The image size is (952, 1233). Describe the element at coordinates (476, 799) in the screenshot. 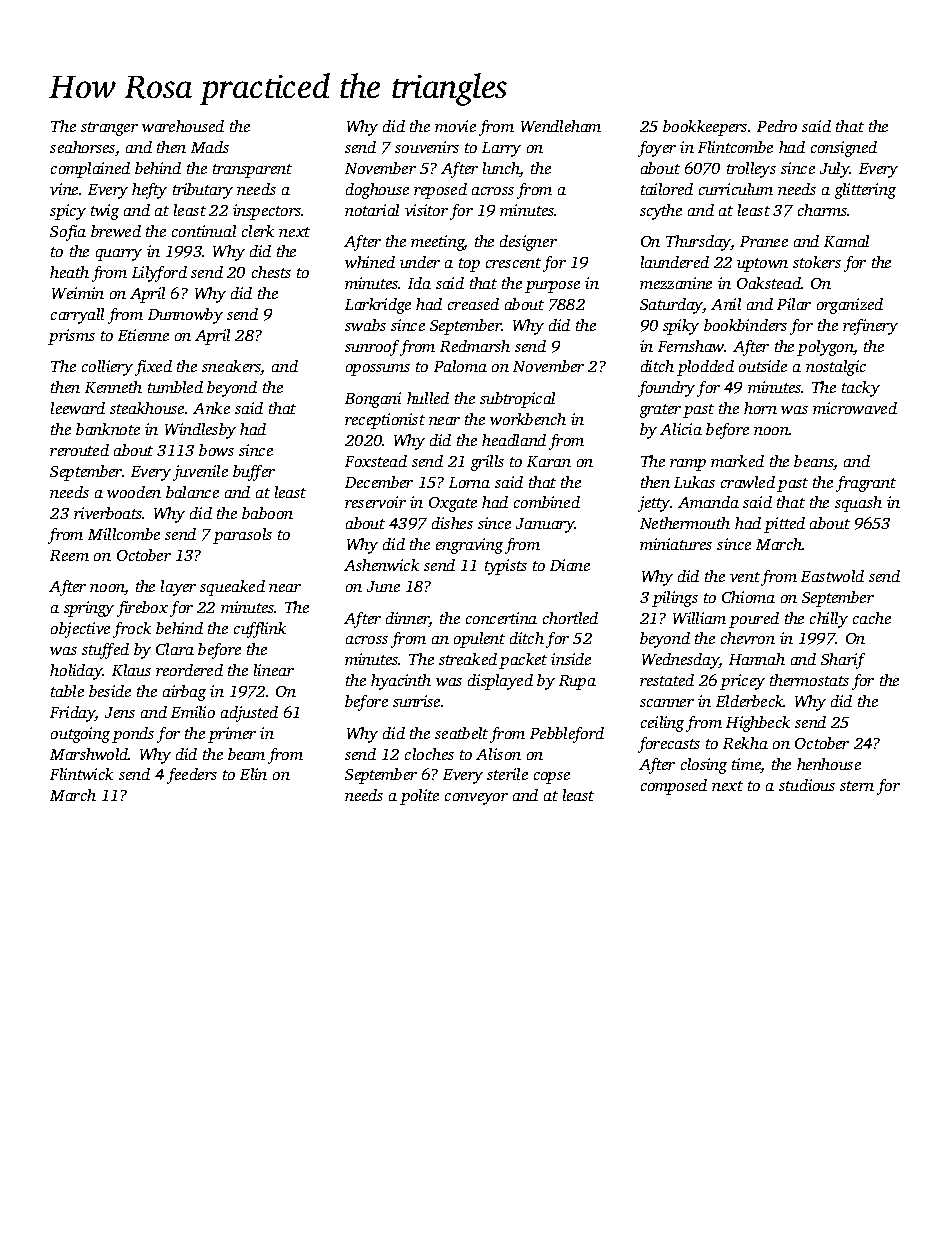

I see `conveyor` at that location.
